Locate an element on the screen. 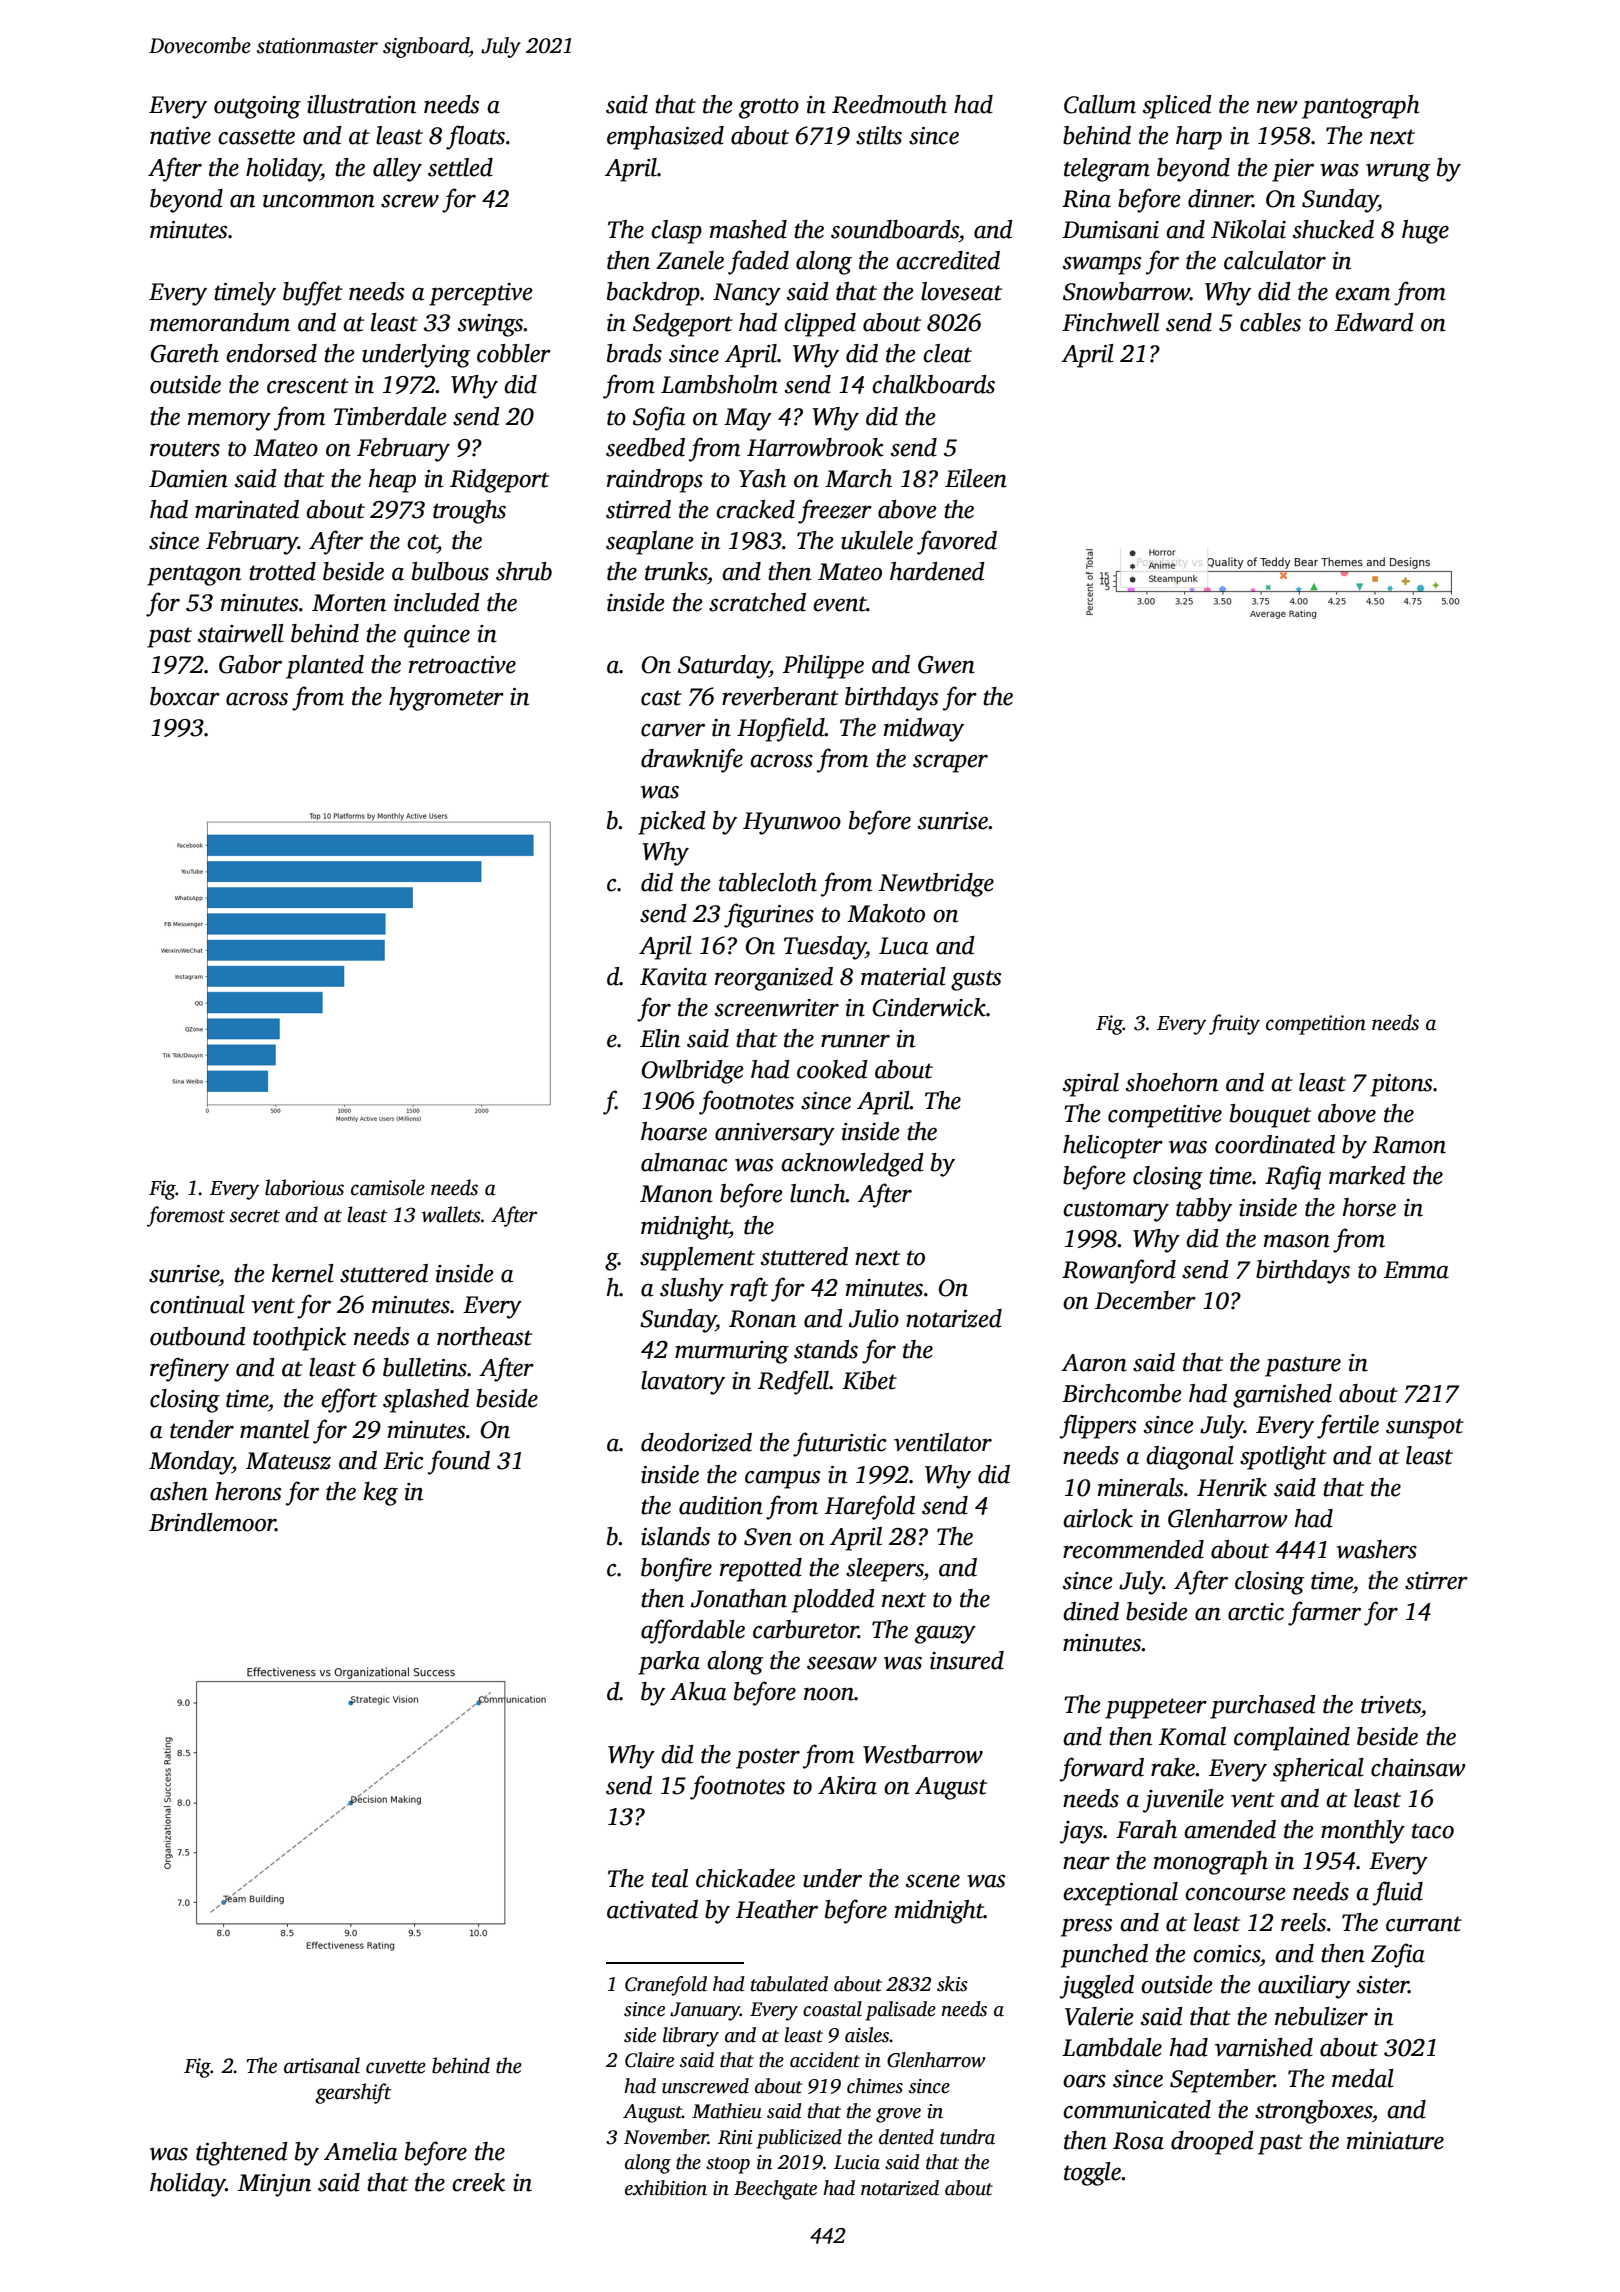  competition is located at coordinates (1316, 1025).
